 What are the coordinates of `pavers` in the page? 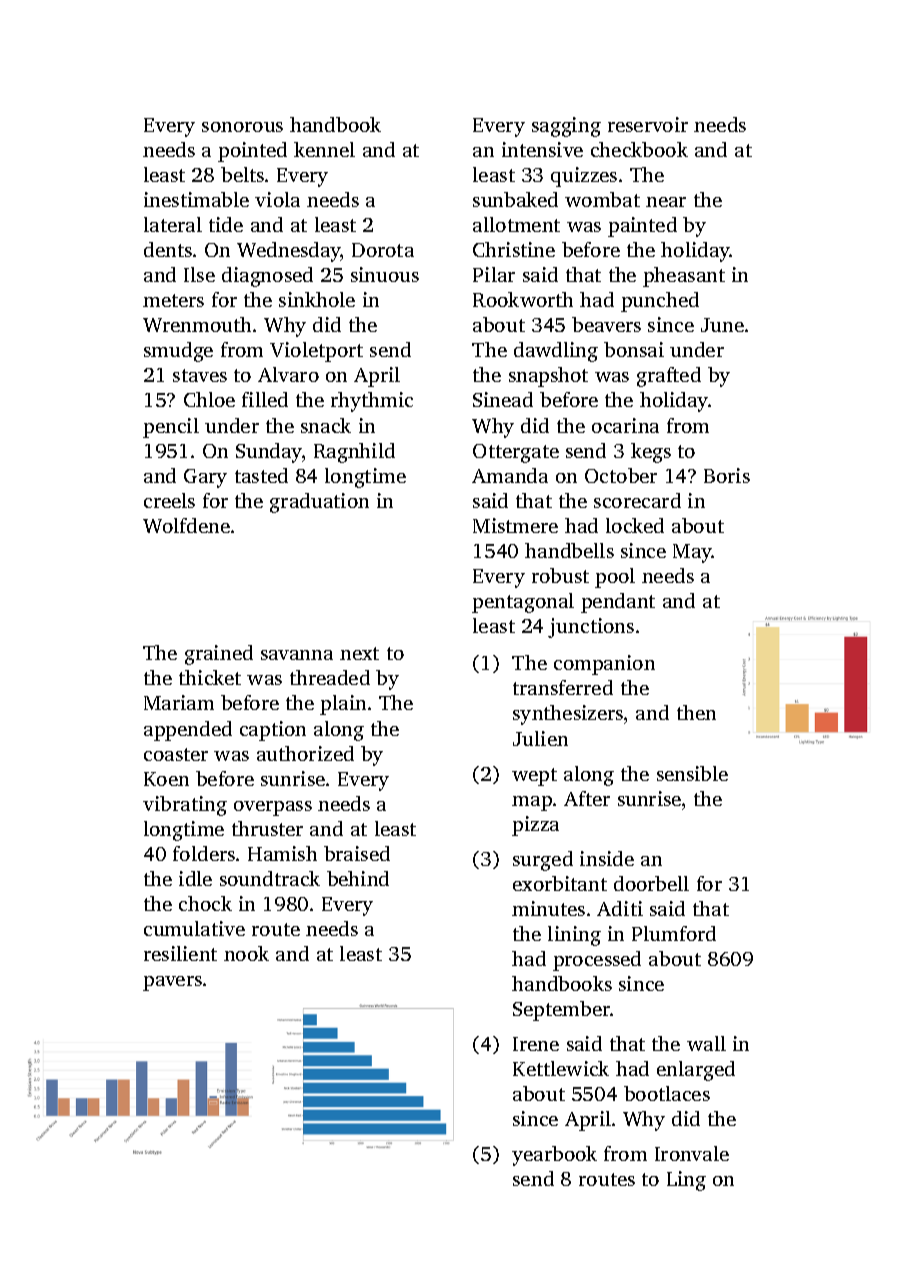 It's located at (172, 983).
